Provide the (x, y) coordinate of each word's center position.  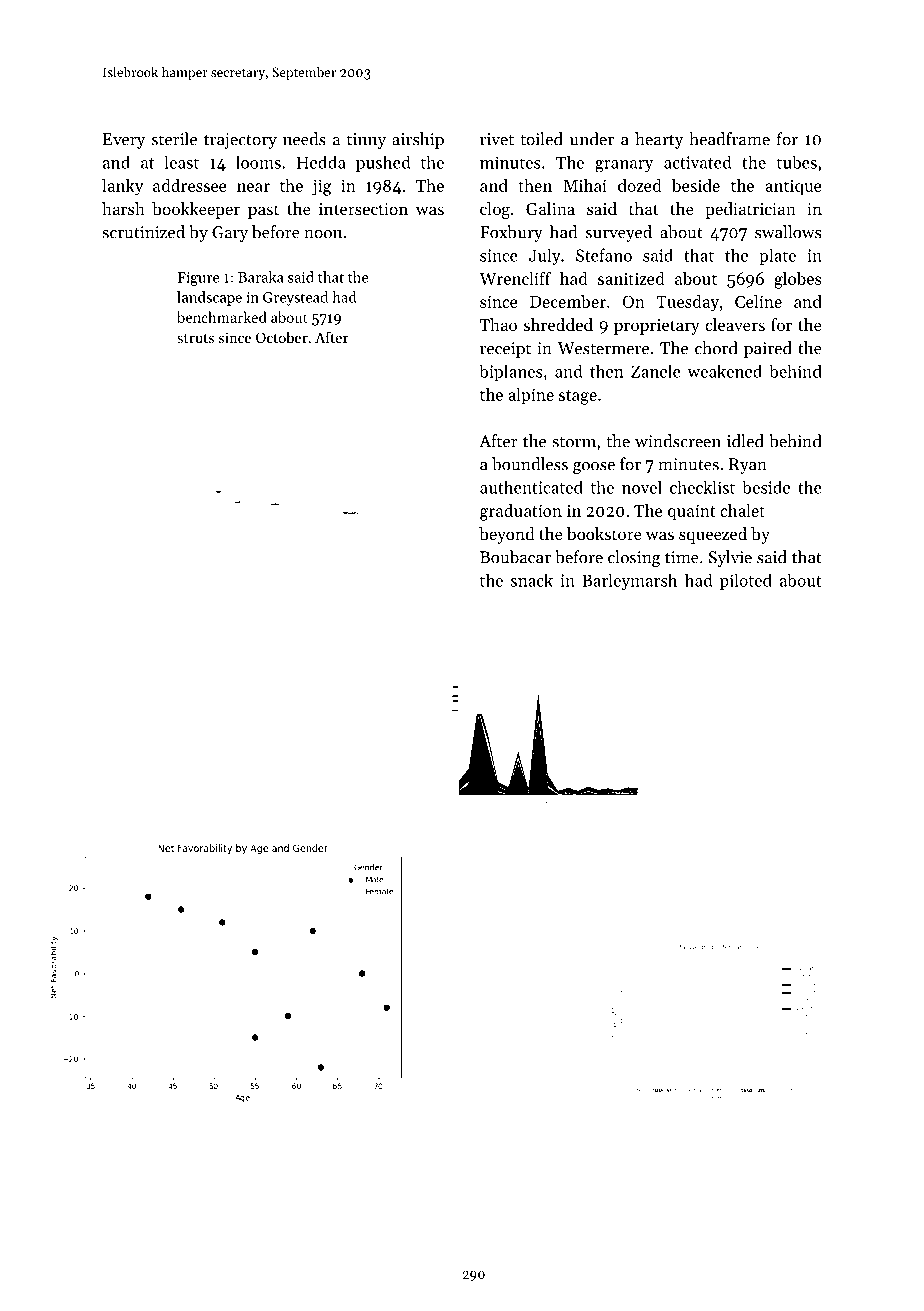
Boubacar (515, 557)
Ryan (748, 466)
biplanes (510, 372)
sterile (174, 139)
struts (195, 338)
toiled (541, 139)
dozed (640, 185)
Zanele (656, 371)
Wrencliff (515, 278)
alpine (531, 396)
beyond (507, 535)
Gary (230, 234)
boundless (530, 464)
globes (797, 280)
